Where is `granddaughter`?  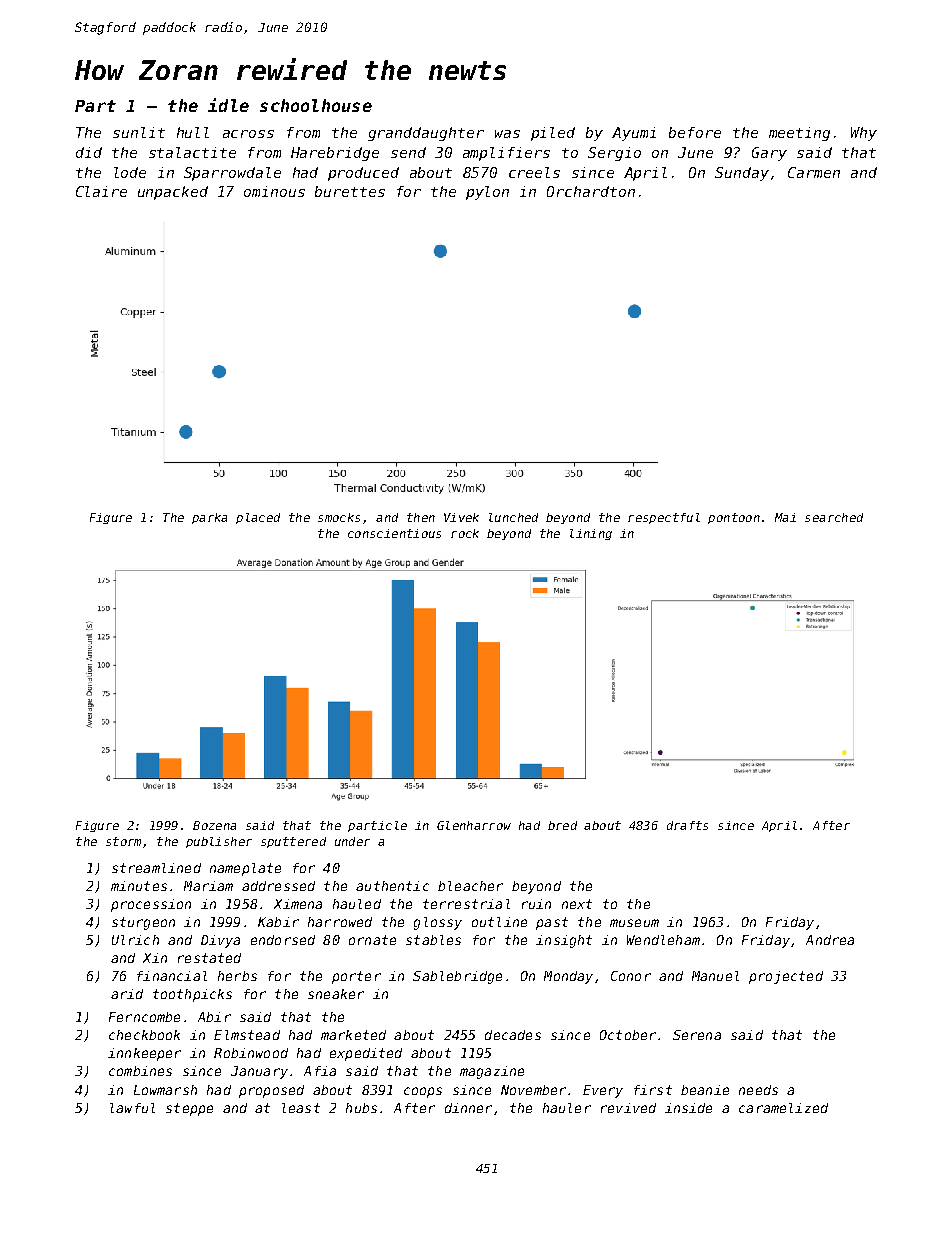 granddaughter is located at coordinates (426, 134).
